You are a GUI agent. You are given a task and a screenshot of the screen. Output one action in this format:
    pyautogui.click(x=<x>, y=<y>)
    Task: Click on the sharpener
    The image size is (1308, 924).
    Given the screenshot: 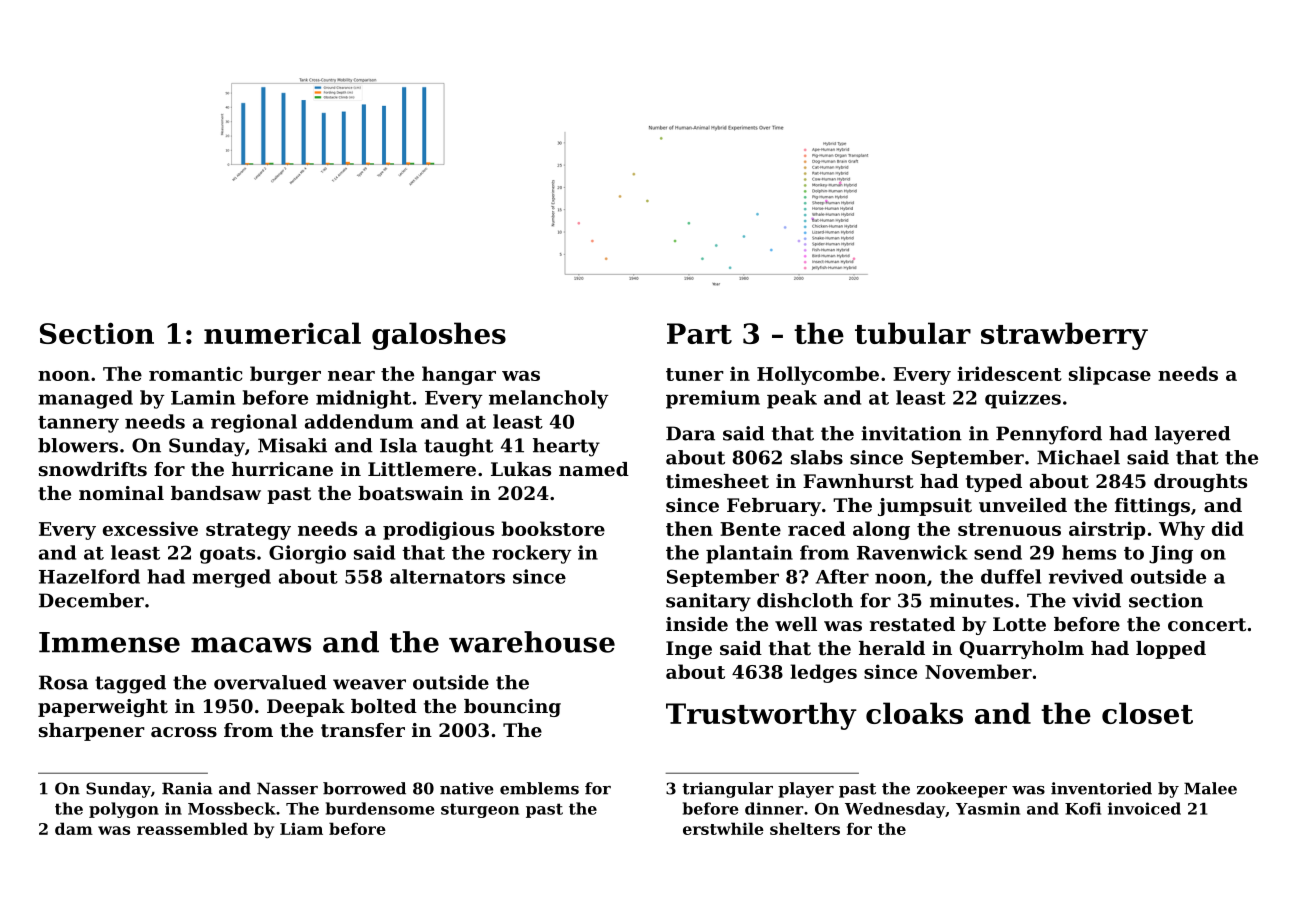 What is the action you would take?
    pyautogui.click(x=92, y=732)
